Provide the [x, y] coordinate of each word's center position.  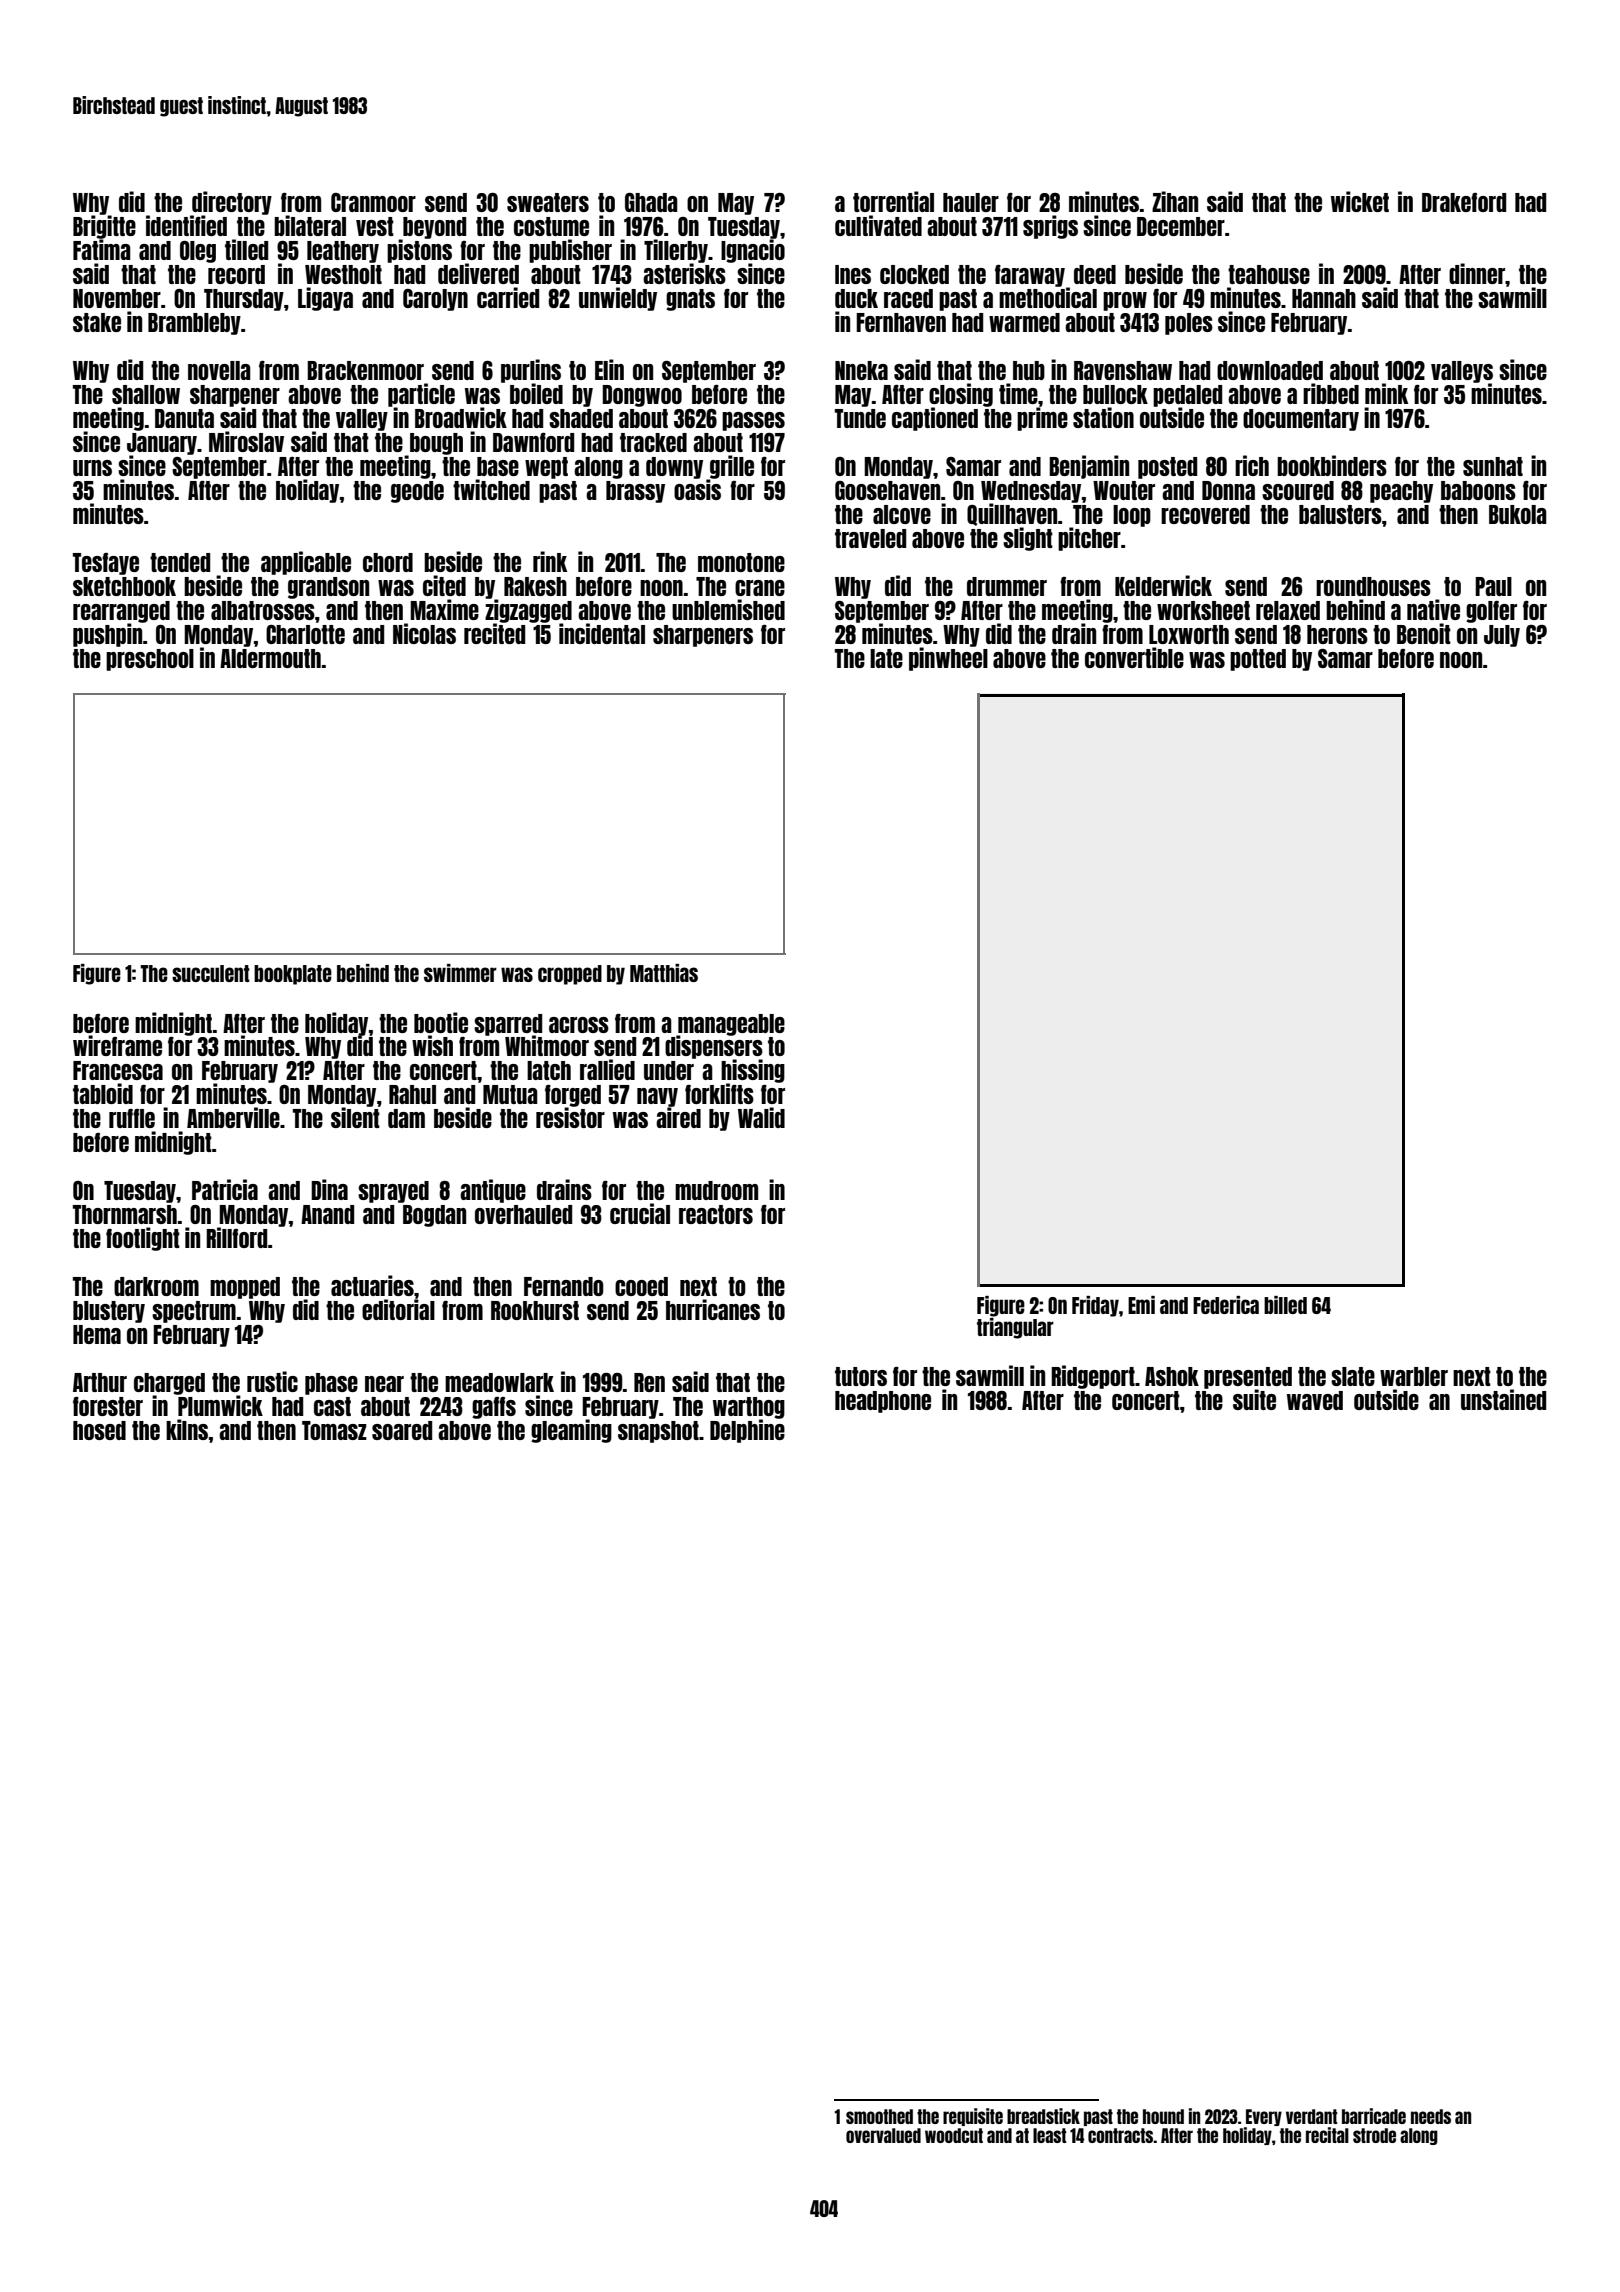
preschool [150, 660]
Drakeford [1464, 202]
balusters [1340, 514]
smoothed [879, 2116]
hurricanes [713, 1309]
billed [1285, 1305]
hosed [99, 1430]
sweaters [548, 202]
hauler [971, 202]
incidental [602, 633]
